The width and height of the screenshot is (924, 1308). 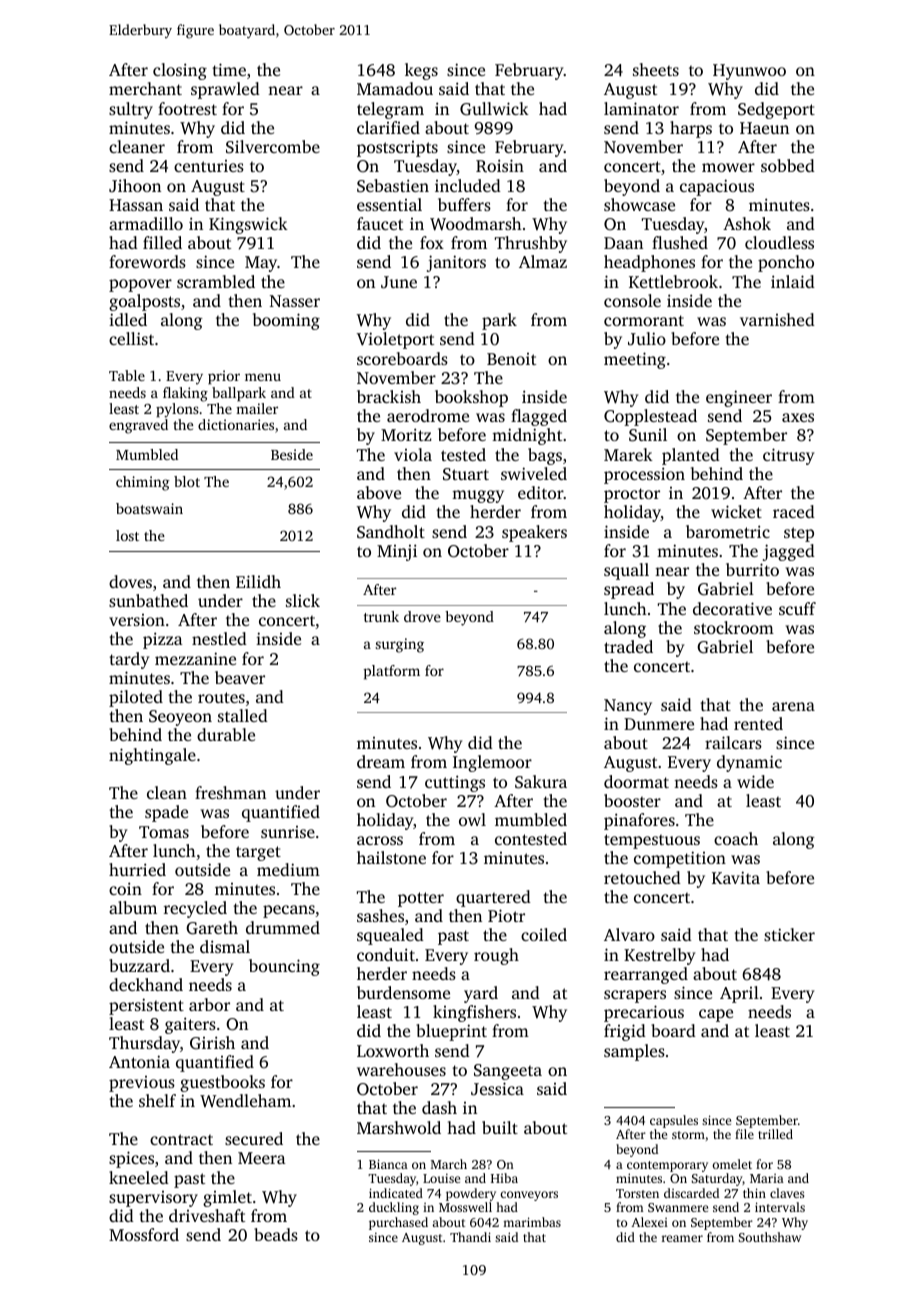 I want to click on clarified, so click(x=388, y=127).
